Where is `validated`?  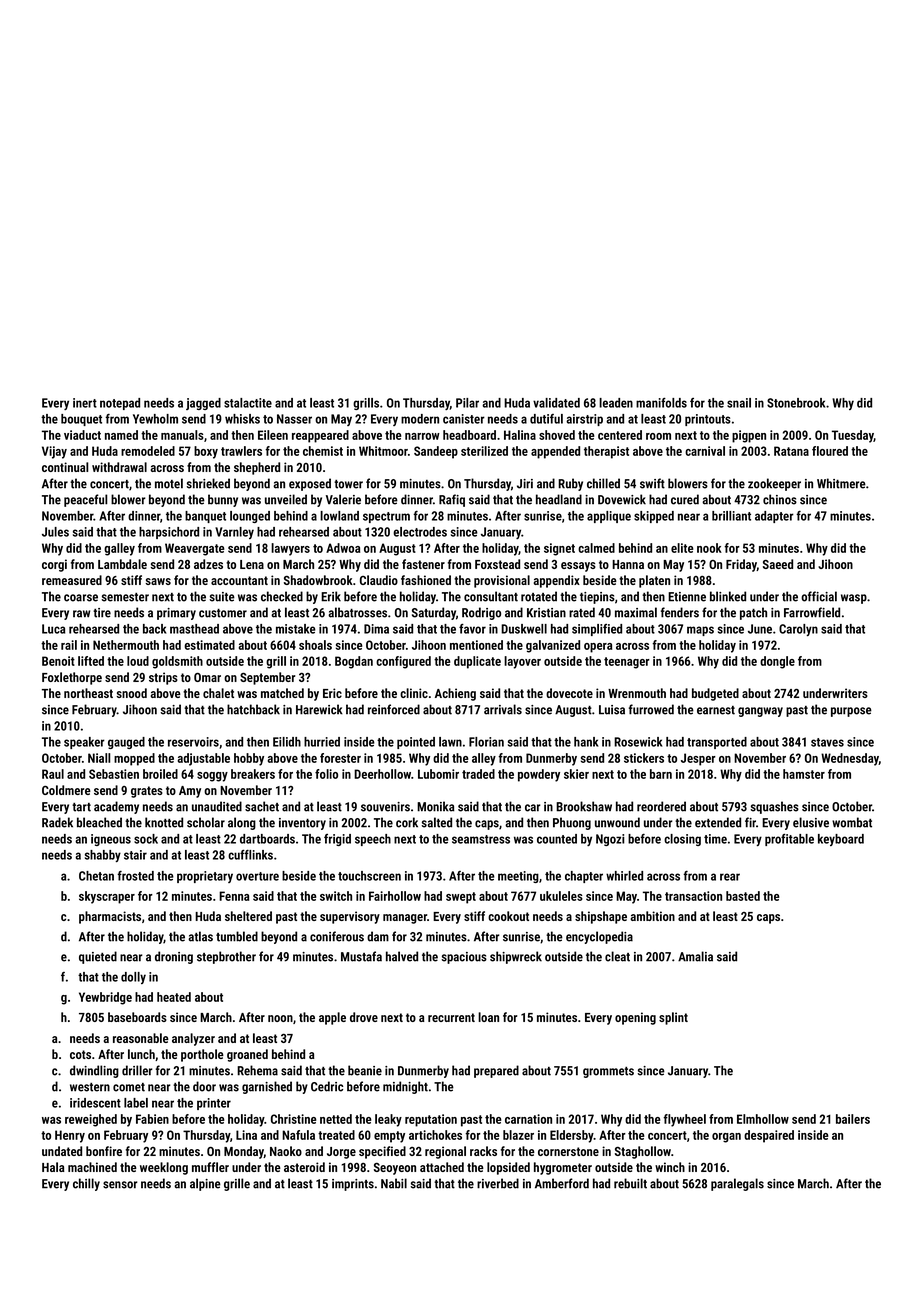
validated is located at coordinates (556, 403).
